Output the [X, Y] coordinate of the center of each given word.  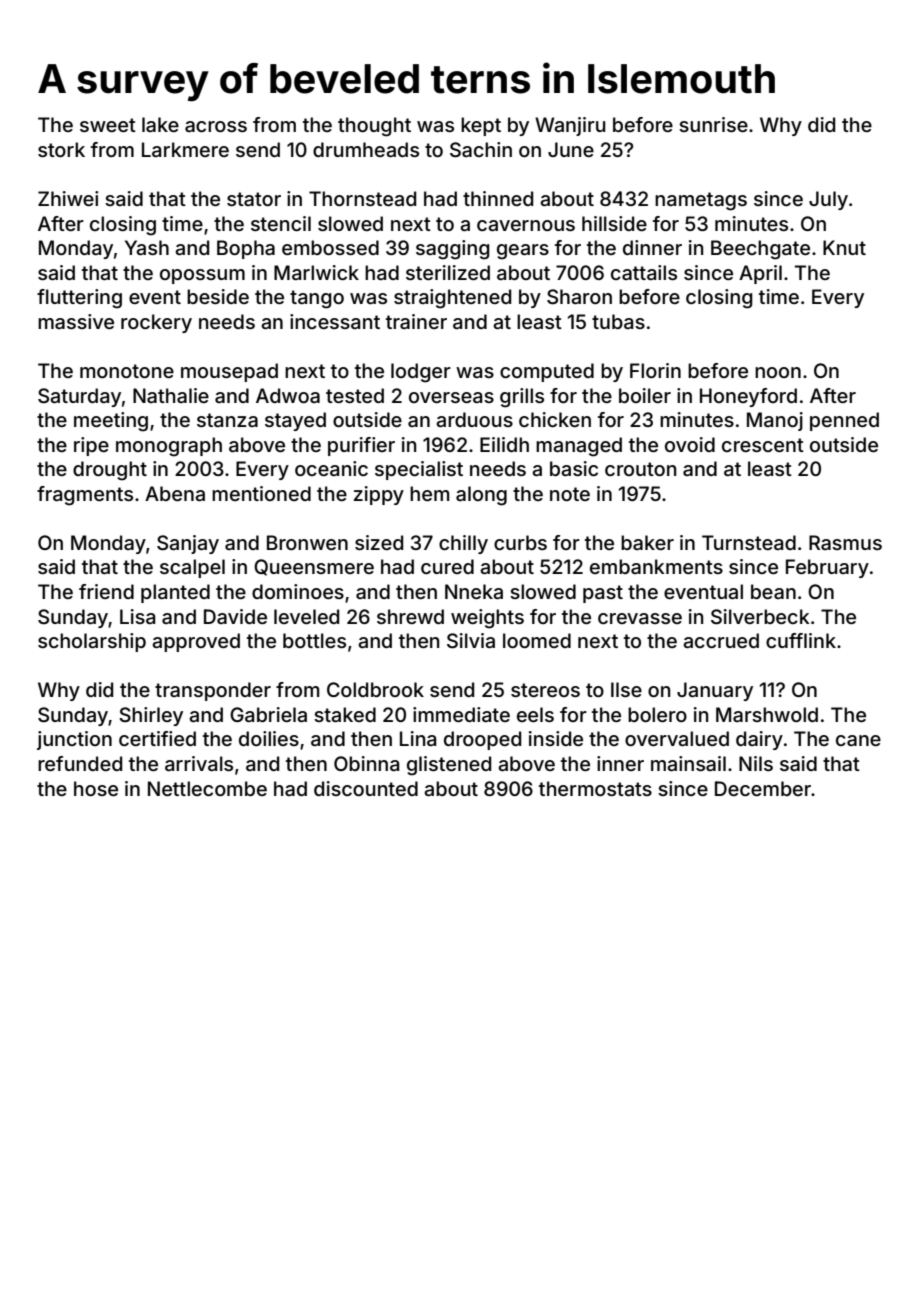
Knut [844, 247]
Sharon [579, 296]
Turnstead [749, 542]
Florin [655, 370]
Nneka [474, 591]
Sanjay [188, 544]
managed [579, 447]
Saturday [79, 397]
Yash [147, 247]
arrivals [199, 763]
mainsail [688, 763]
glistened [449, 766]
